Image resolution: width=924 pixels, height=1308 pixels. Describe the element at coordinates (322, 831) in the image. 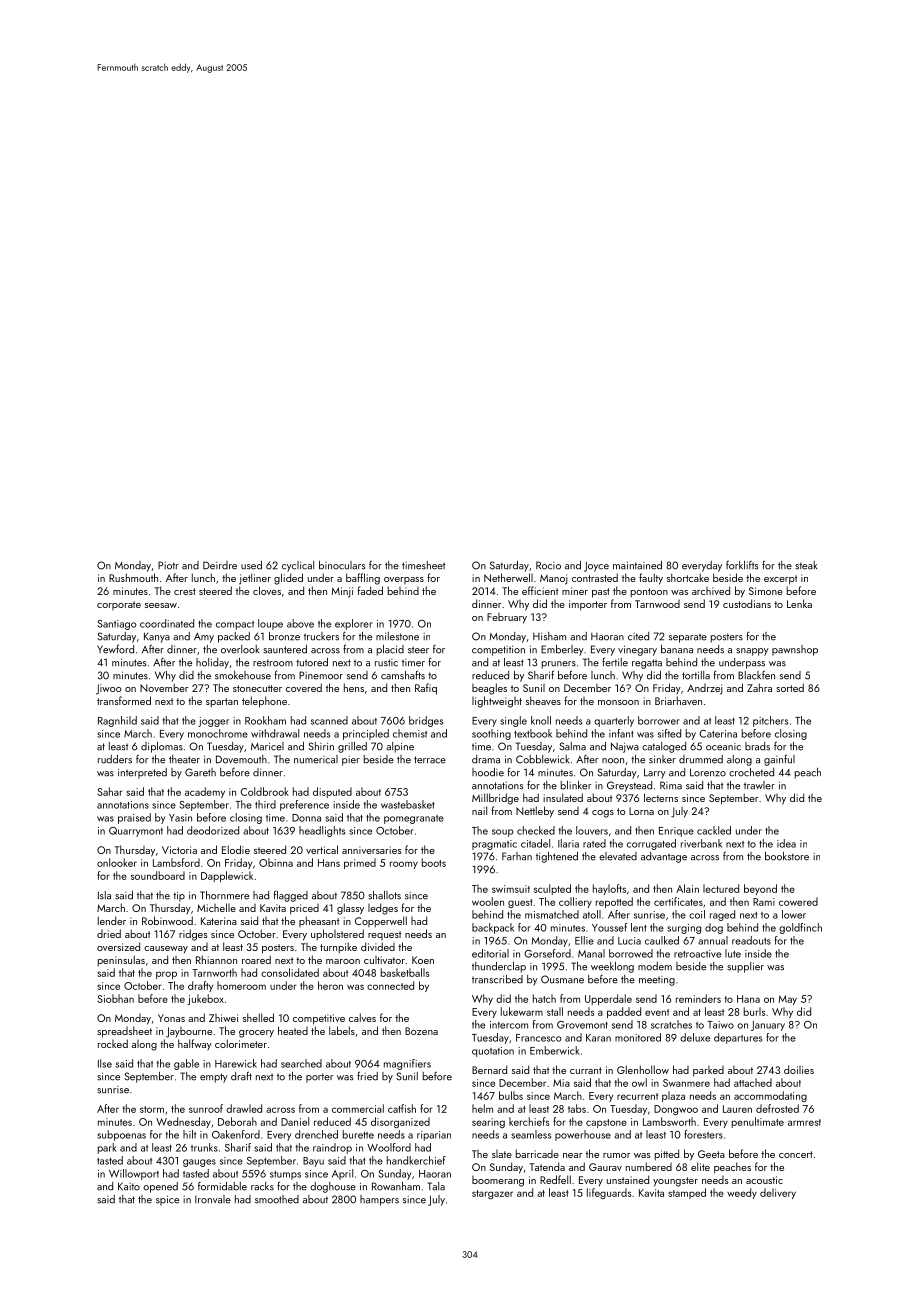

I see `headlights` at that location.
